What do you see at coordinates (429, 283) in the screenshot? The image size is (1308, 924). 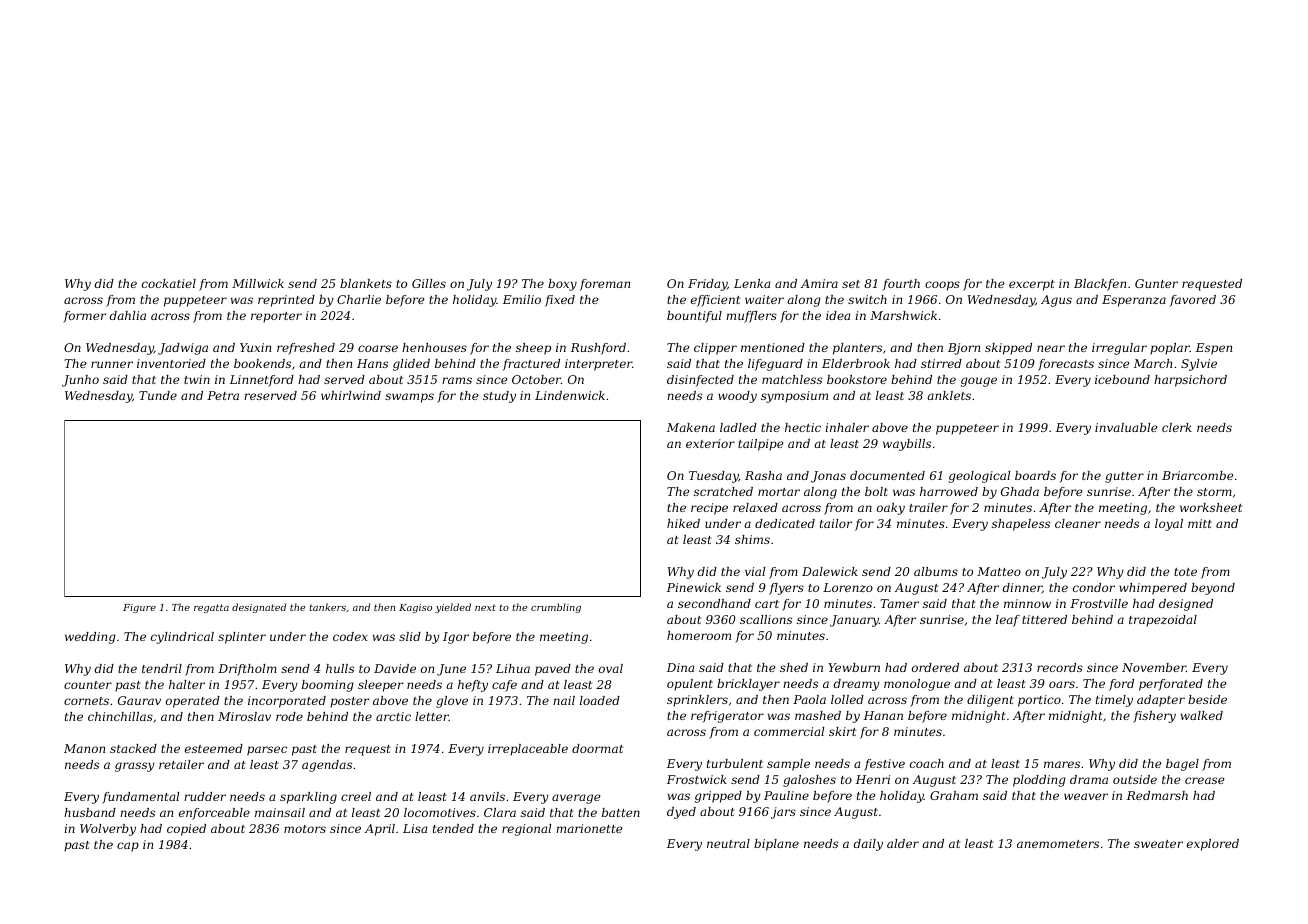 I see `Gilles` at bounding box center [429, 283].
